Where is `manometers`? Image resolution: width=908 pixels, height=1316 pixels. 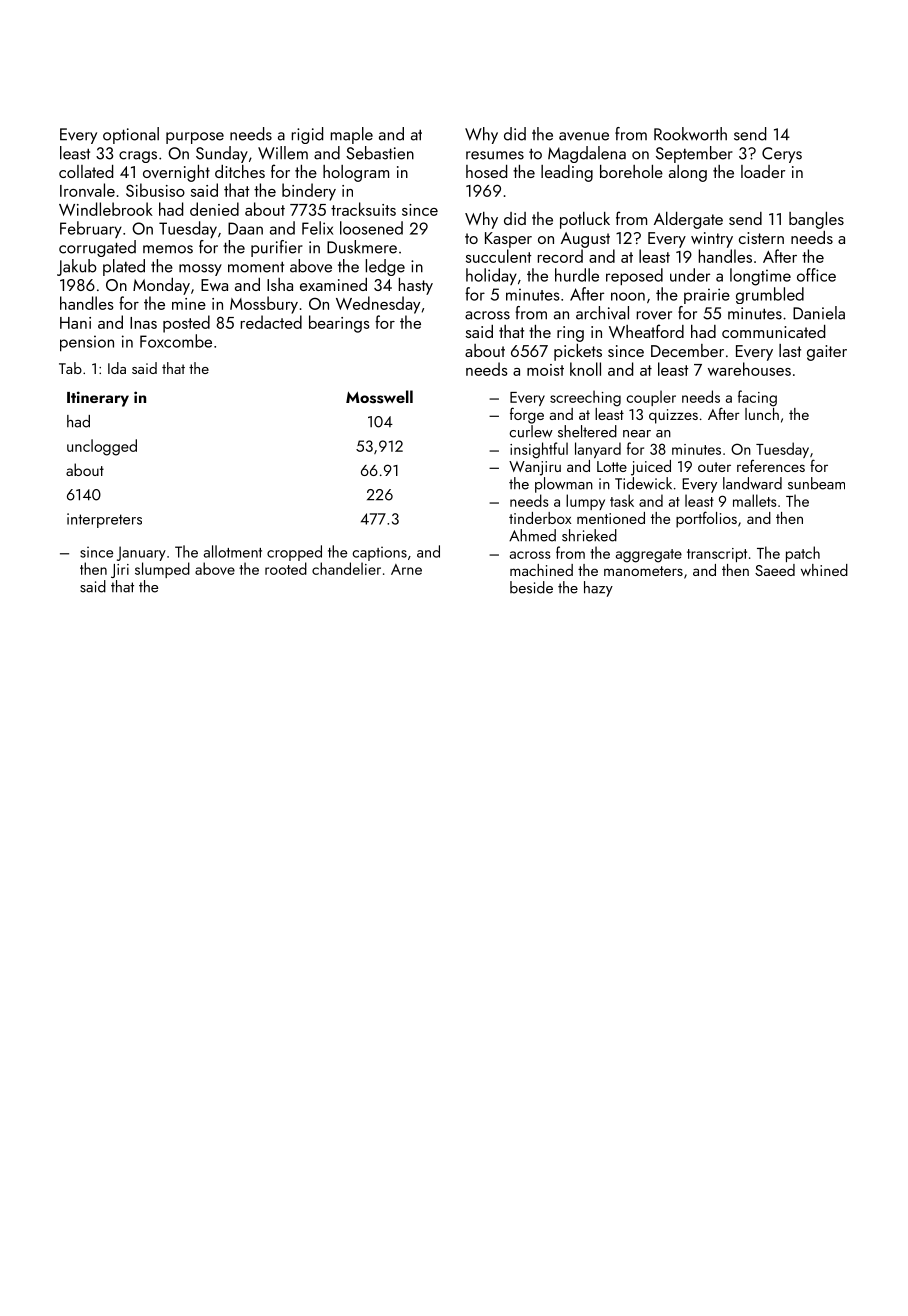
manometers is located at coordinates (643, 571).
